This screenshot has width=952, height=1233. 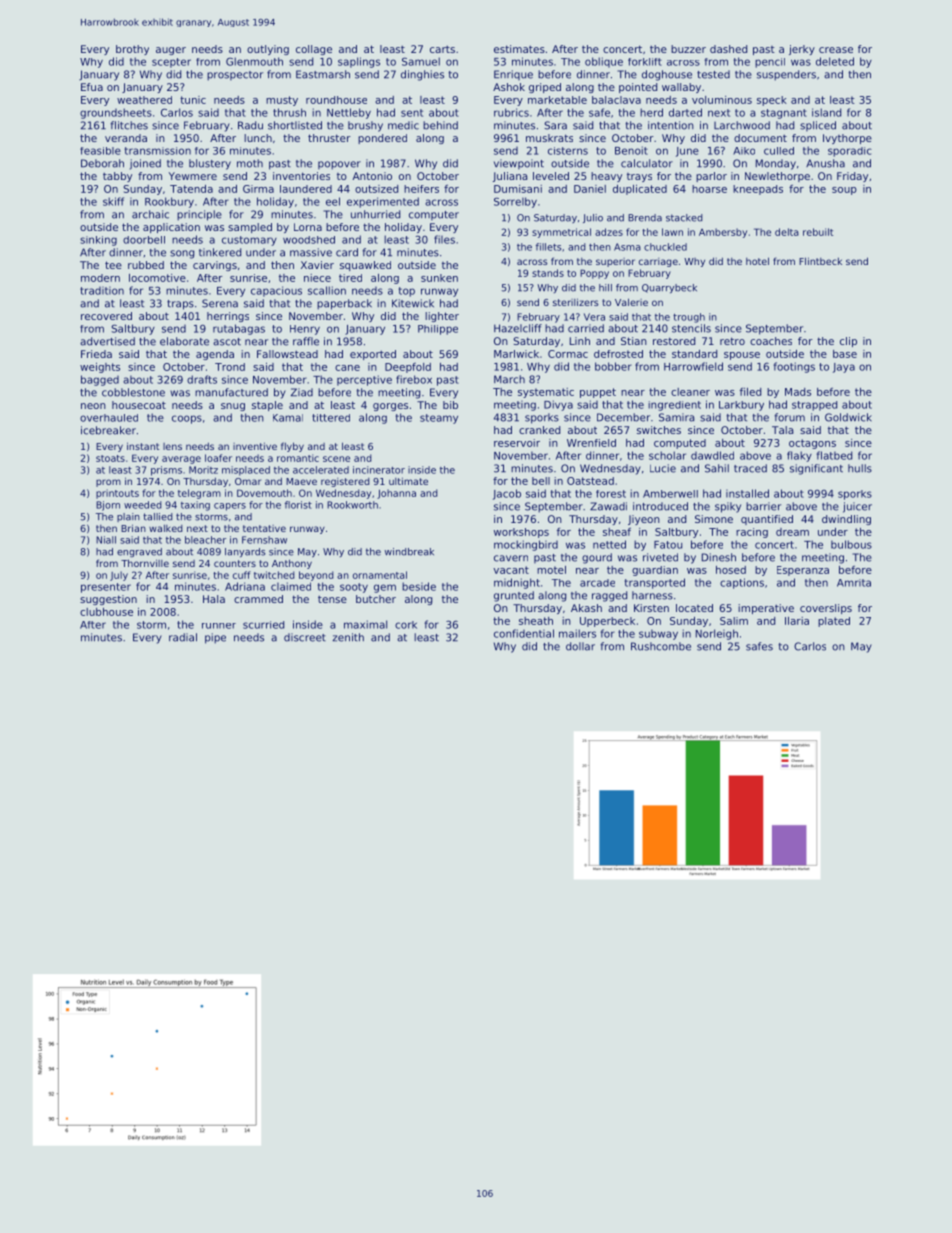 What do you see at coordinates (845, 354) in the screenshot?
I see `base` at bounding box center [845, 354].
